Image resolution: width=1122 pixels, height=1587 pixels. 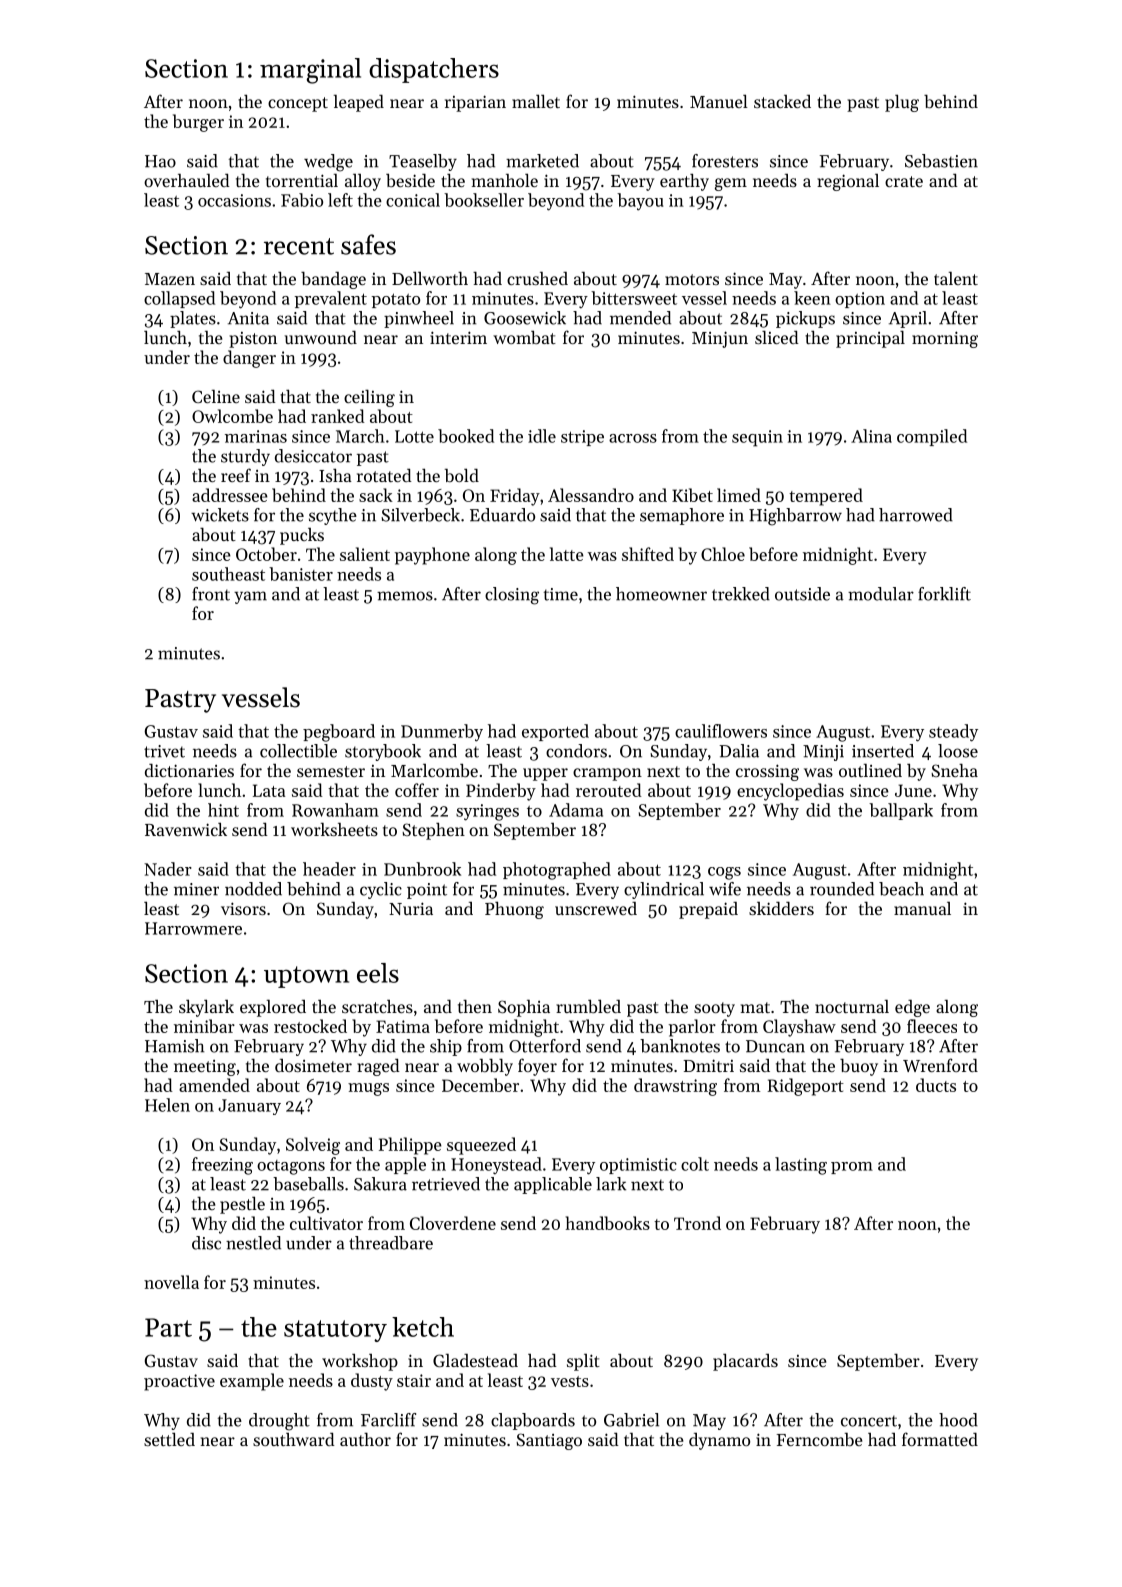 What do you see at coordinates (555, 732) in the document?
I see `exported` at bounding box center [555, 732].
